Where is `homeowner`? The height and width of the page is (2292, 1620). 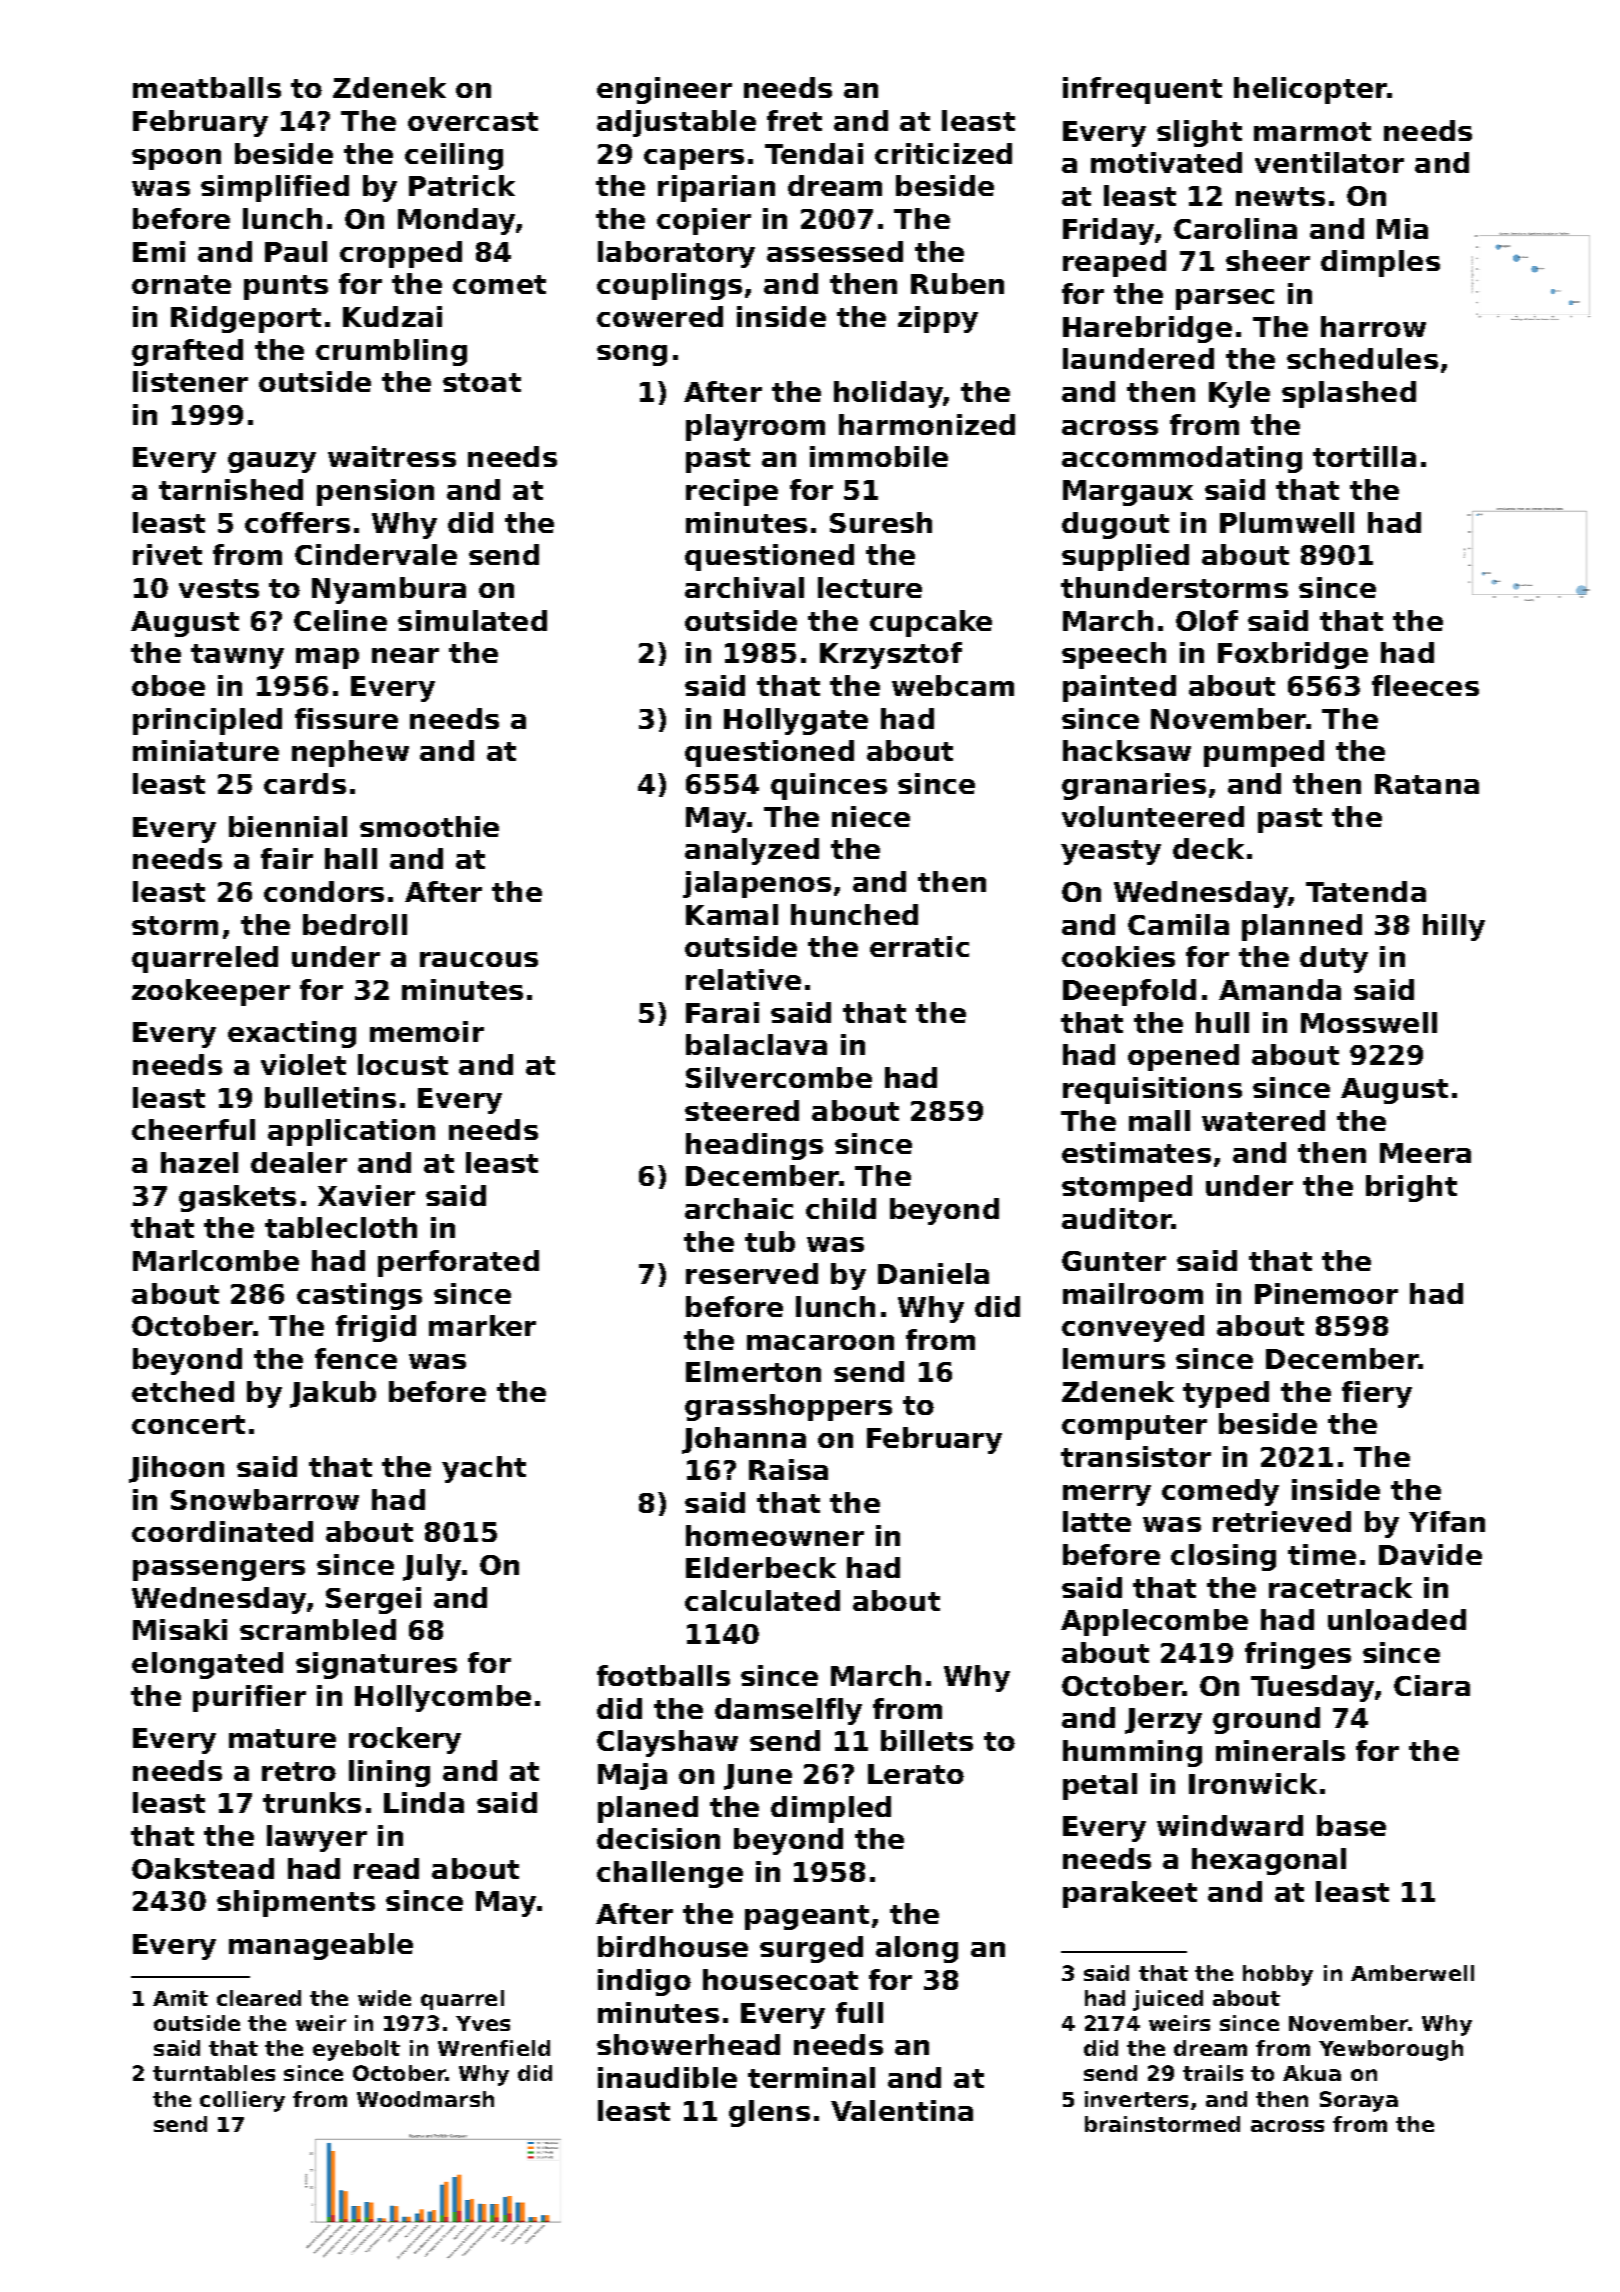 homeowner is located at coordinates (775, 1535).
